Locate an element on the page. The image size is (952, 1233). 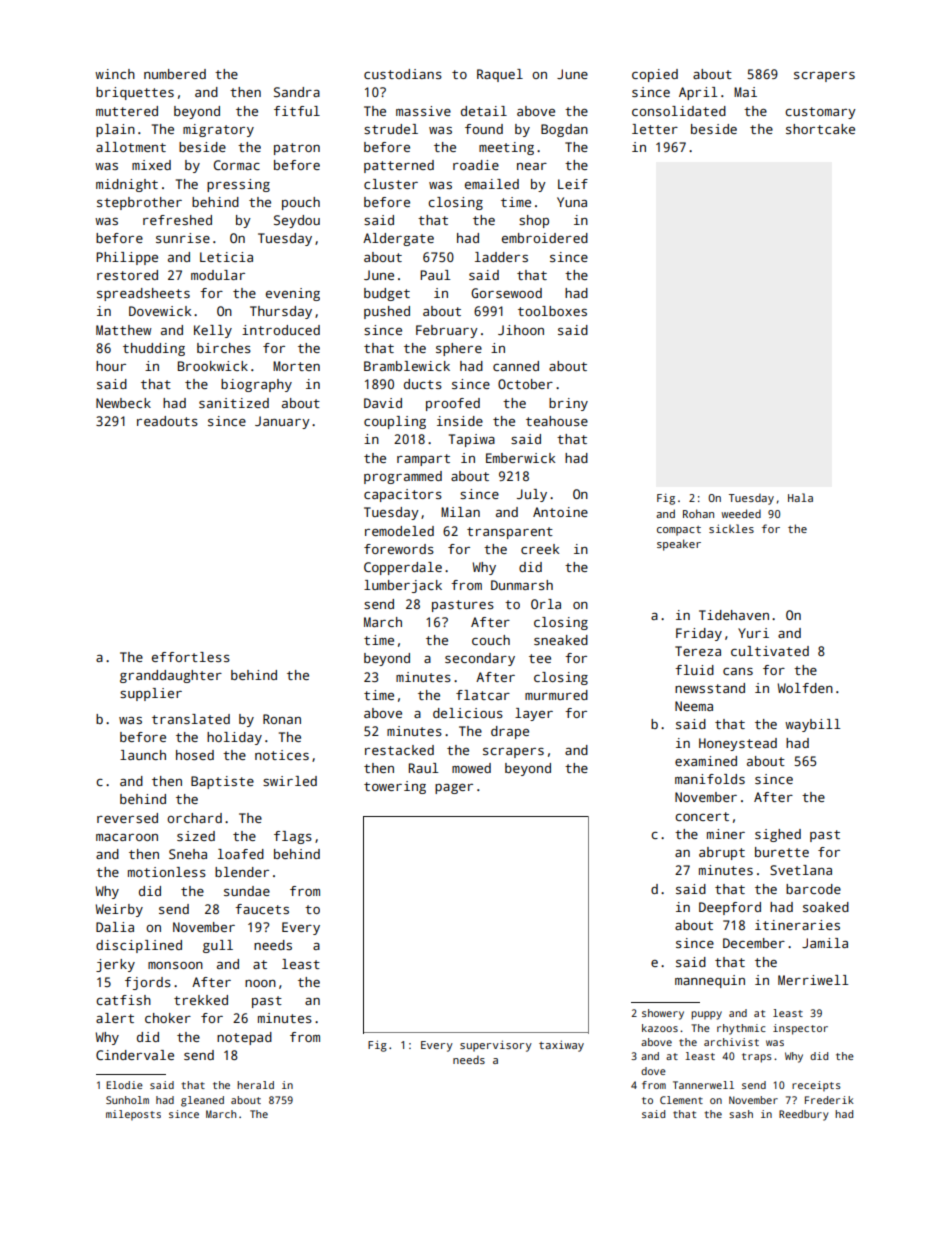
shortcake is located at coordinates (820, 129).
